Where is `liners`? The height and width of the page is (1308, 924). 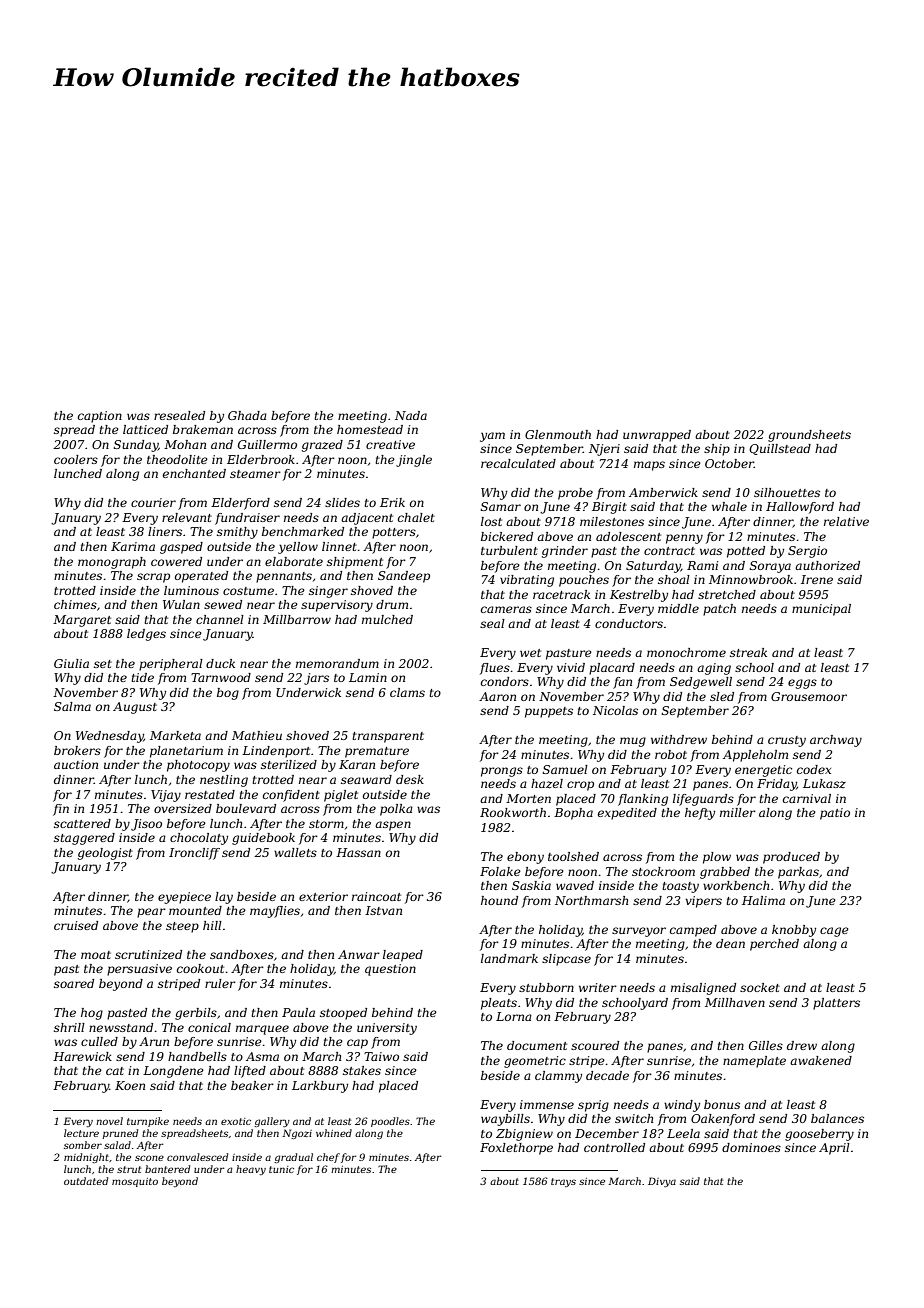
liners is located at coordinates (165, 531).
